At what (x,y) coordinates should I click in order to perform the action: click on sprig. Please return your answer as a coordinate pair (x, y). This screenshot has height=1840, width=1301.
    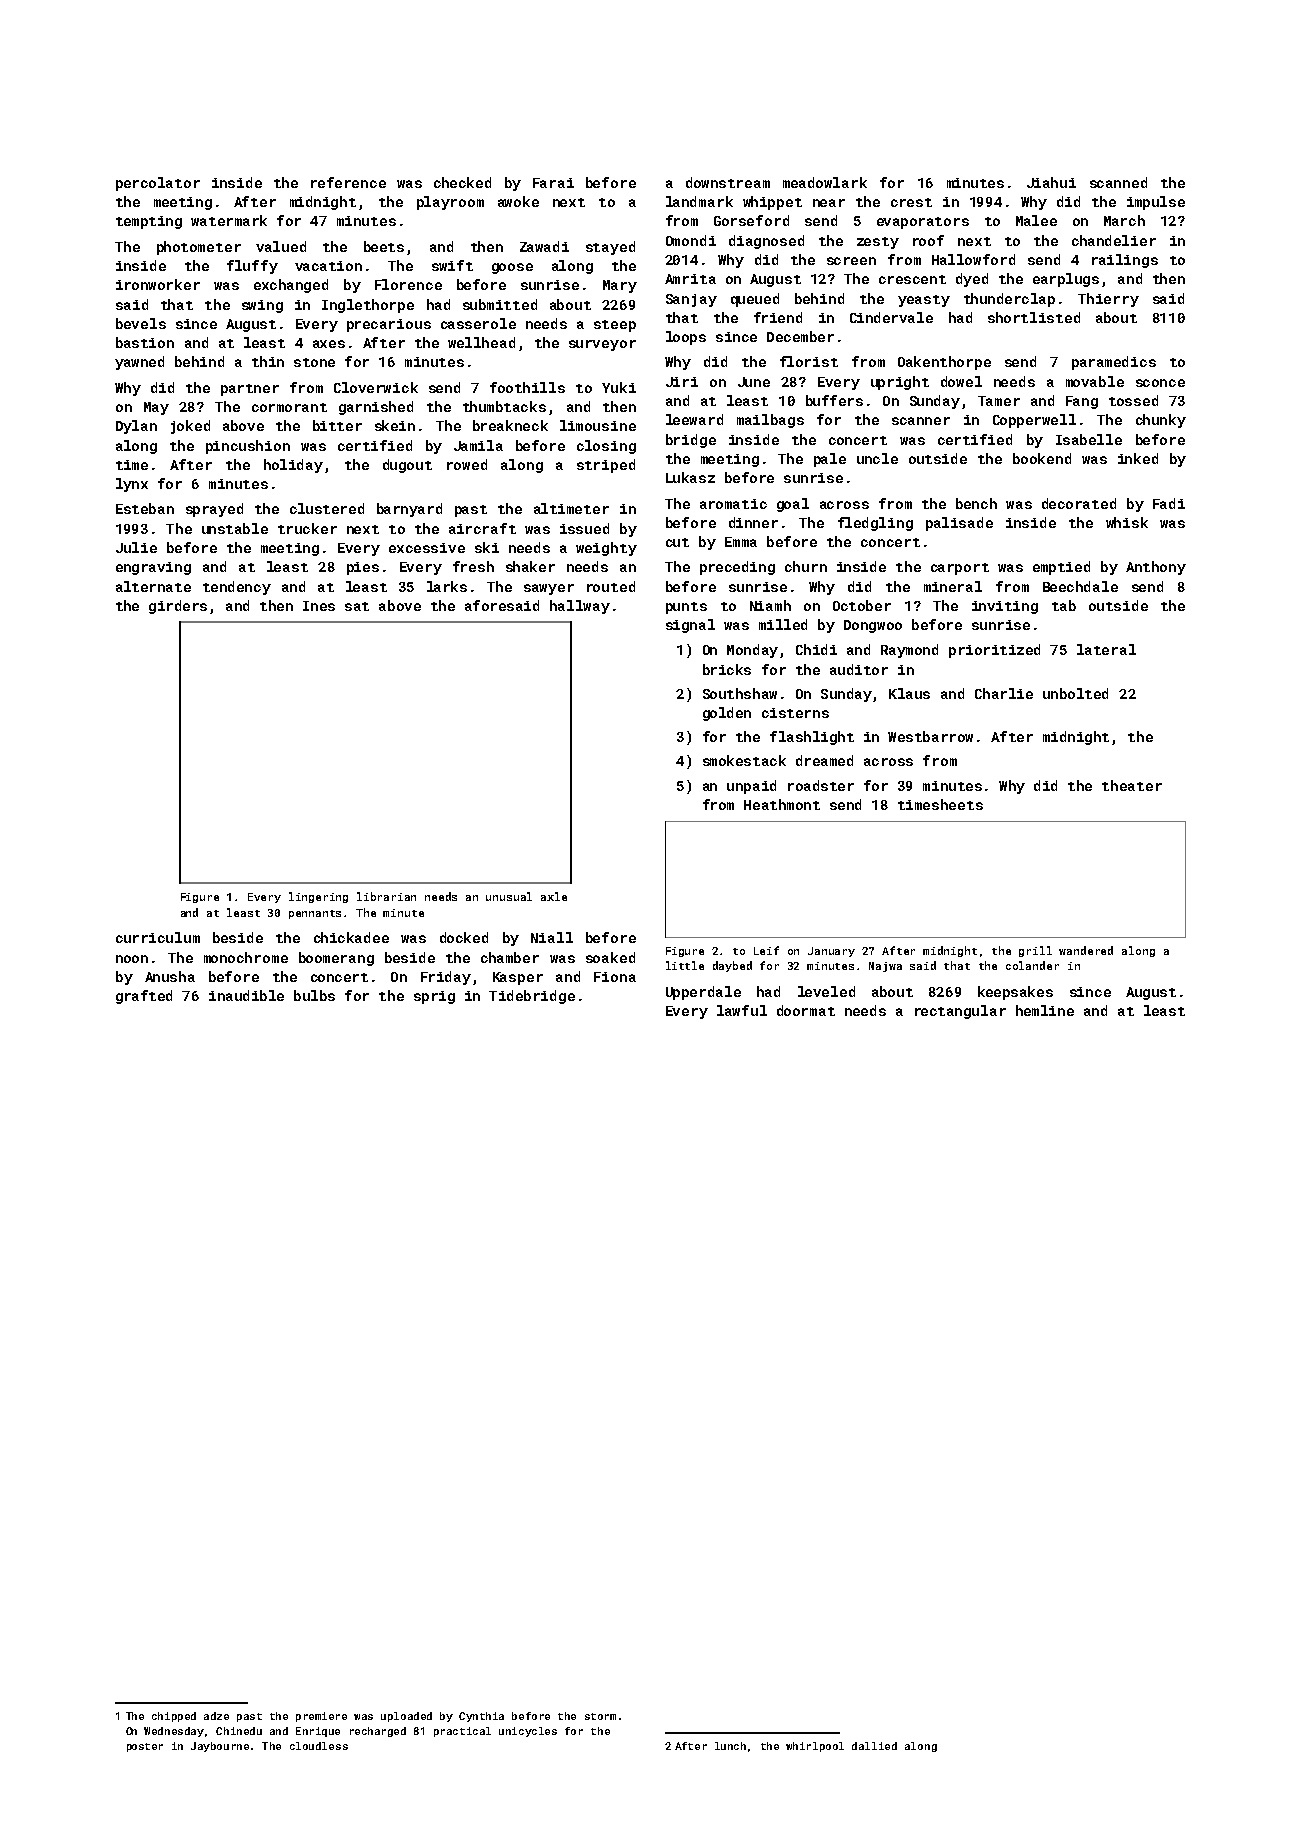
    Looking at the image, I should click on (434, 997).
